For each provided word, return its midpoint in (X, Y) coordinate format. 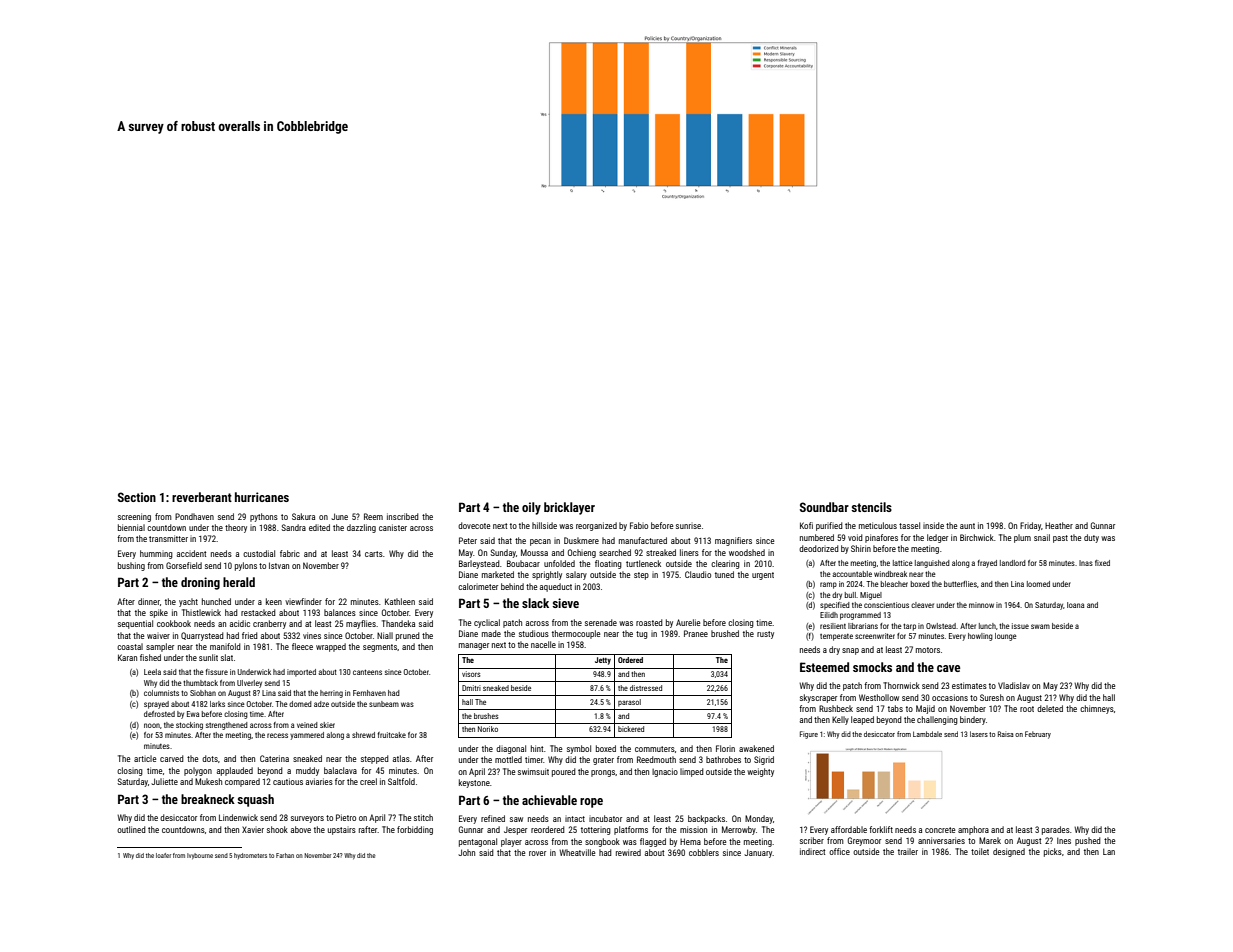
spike (159, 613)
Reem (373, 516)
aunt (967, 526)
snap (850, 651)
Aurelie (688, 622)
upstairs (342, 831)
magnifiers (733, 541)
